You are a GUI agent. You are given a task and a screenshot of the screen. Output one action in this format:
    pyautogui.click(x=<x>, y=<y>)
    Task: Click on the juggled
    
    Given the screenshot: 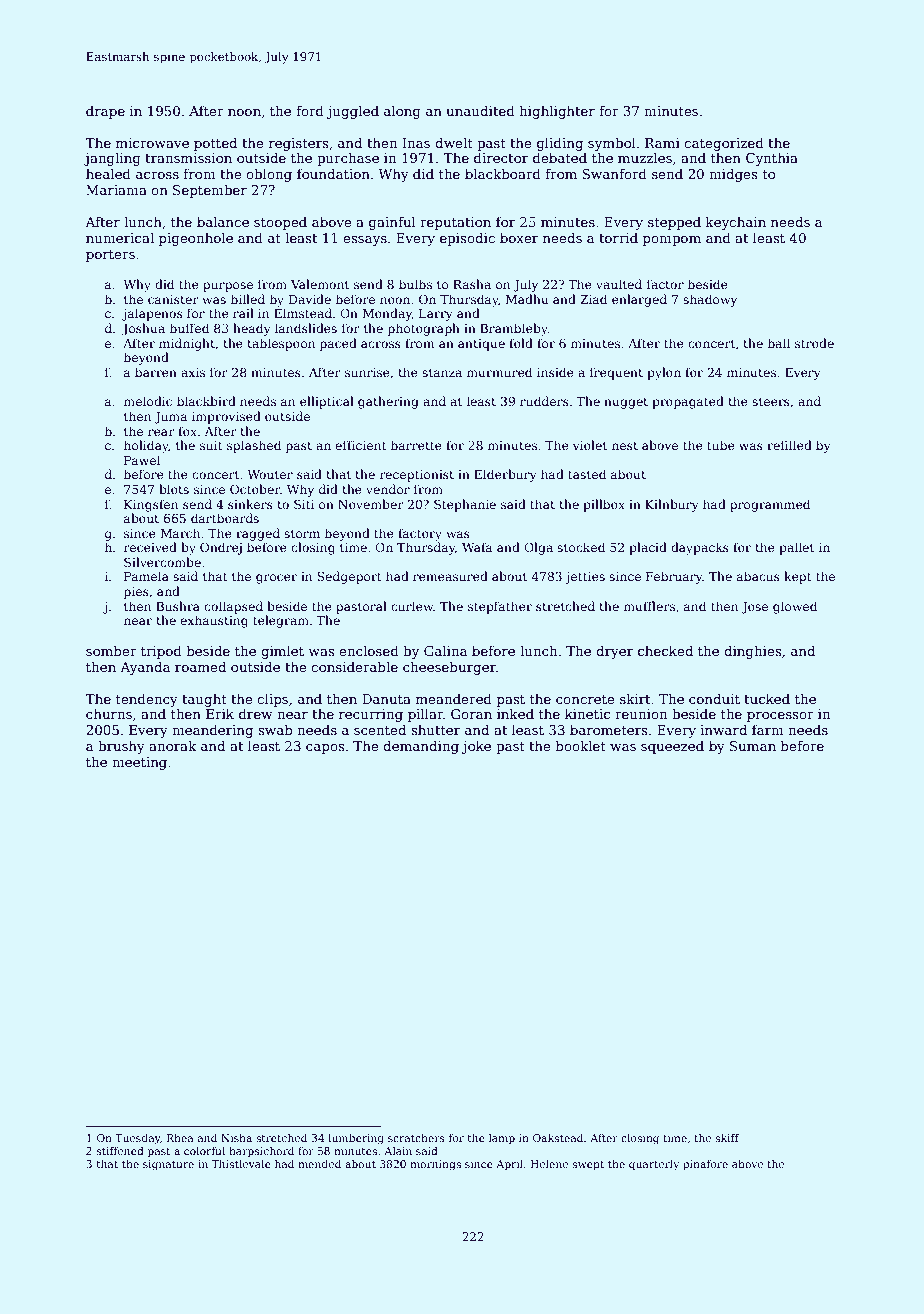 What is the action you would take?
    pyautogui.click(x=353, y=112)
